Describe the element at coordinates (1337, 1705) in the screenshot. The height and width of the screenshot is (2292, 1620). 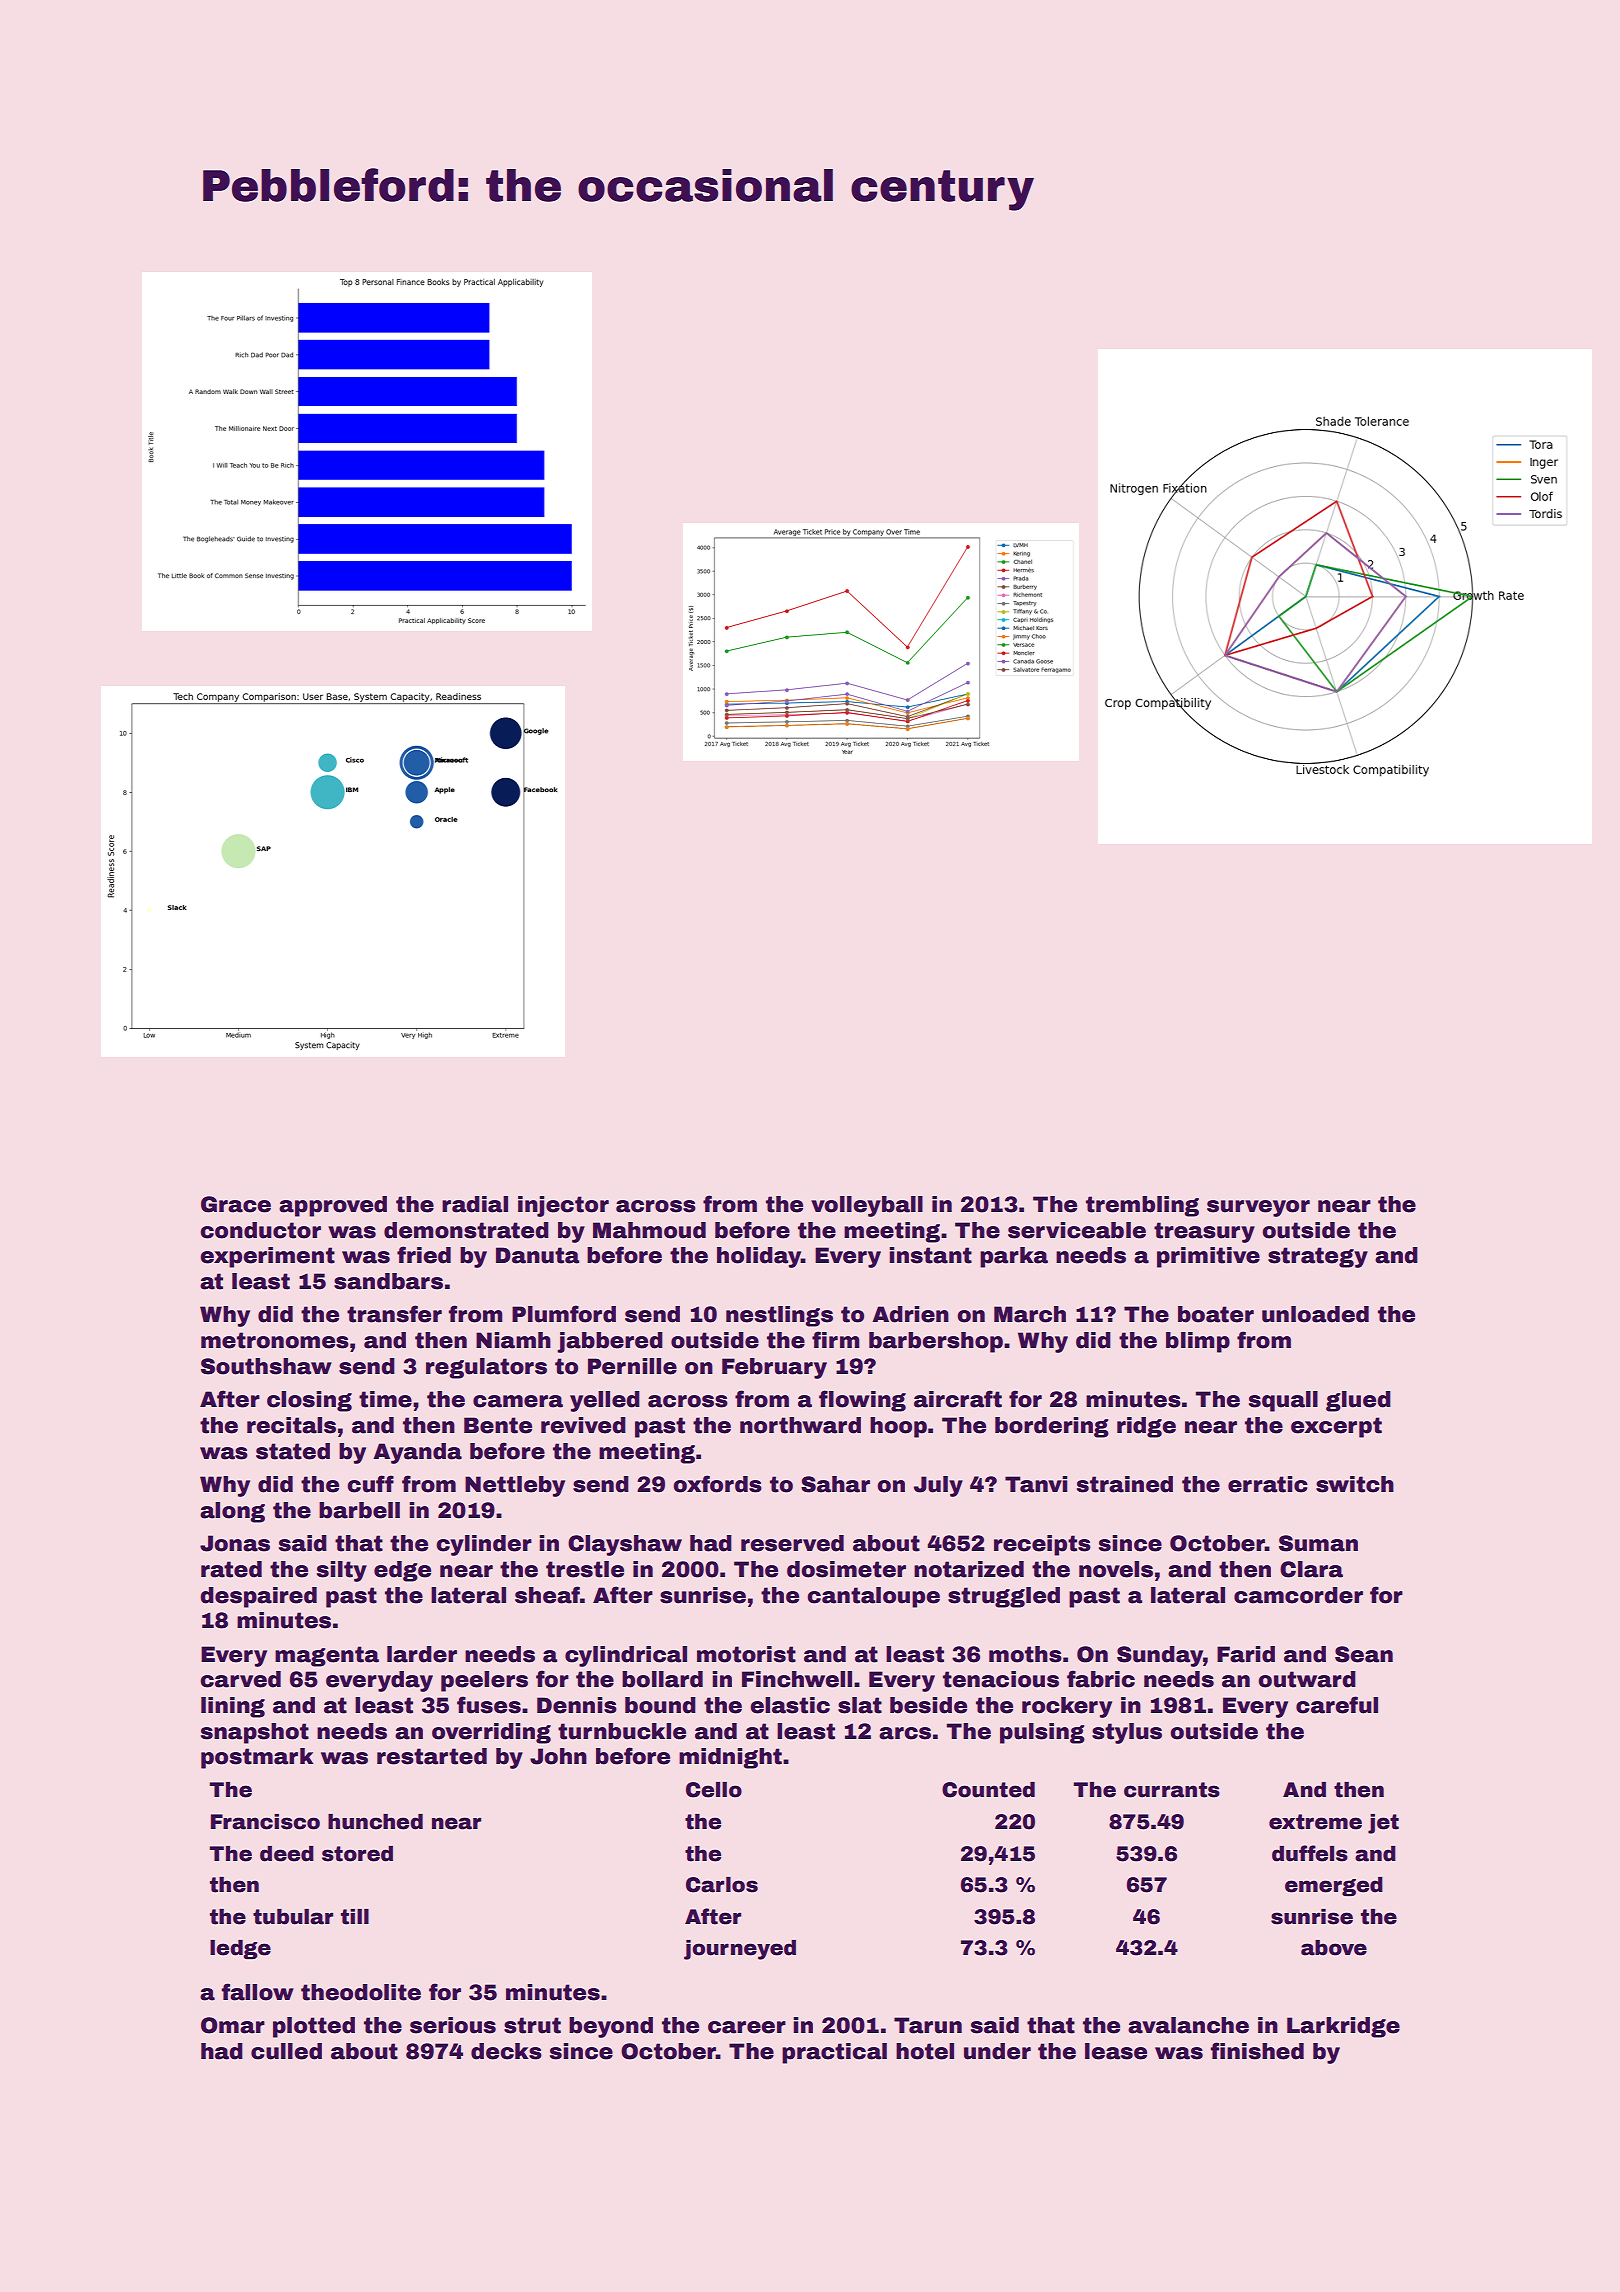
I see `careful` at that location.
